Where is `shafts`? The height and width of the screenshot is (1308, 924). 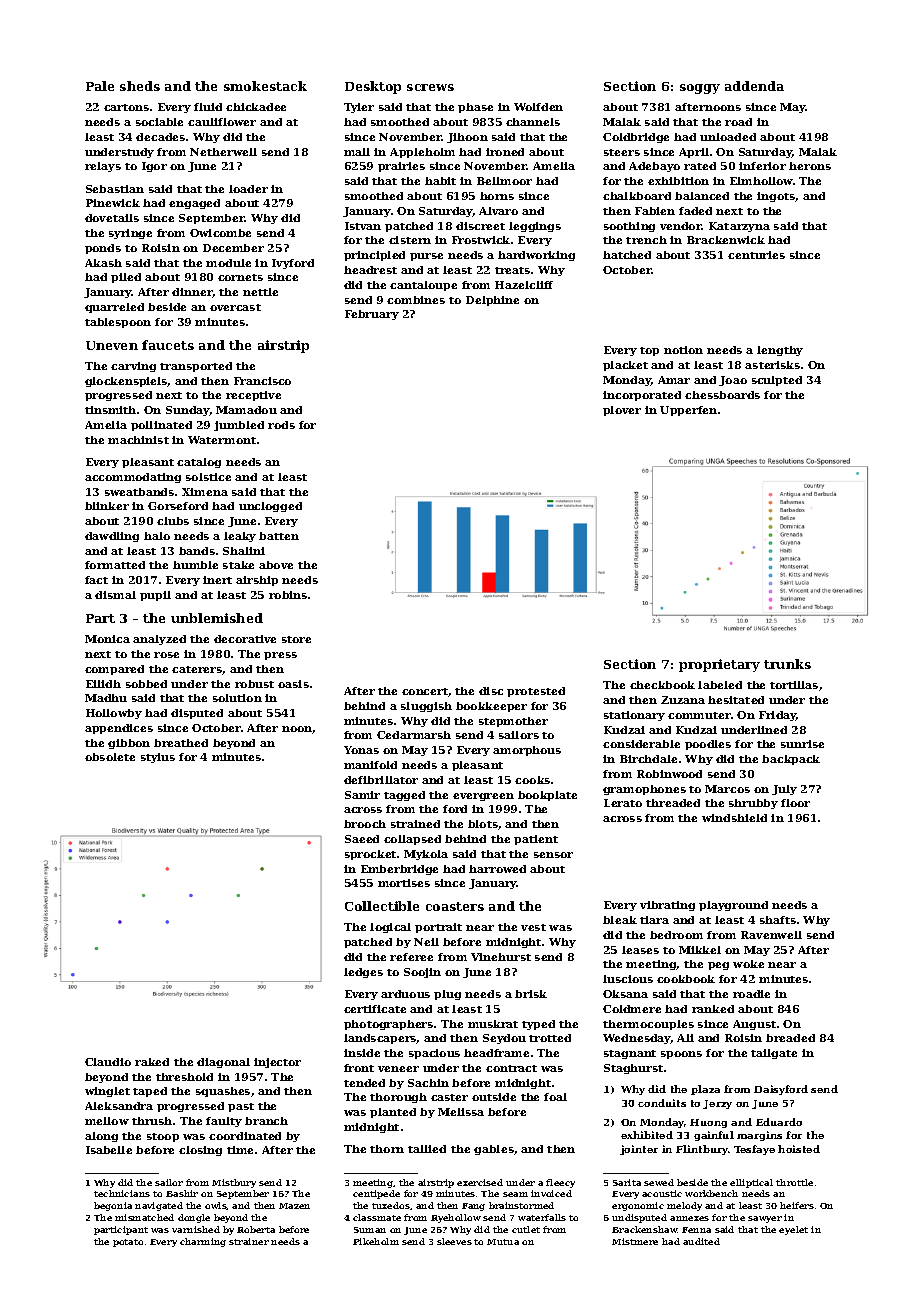 shafts is located at coordinates (778, 920).
